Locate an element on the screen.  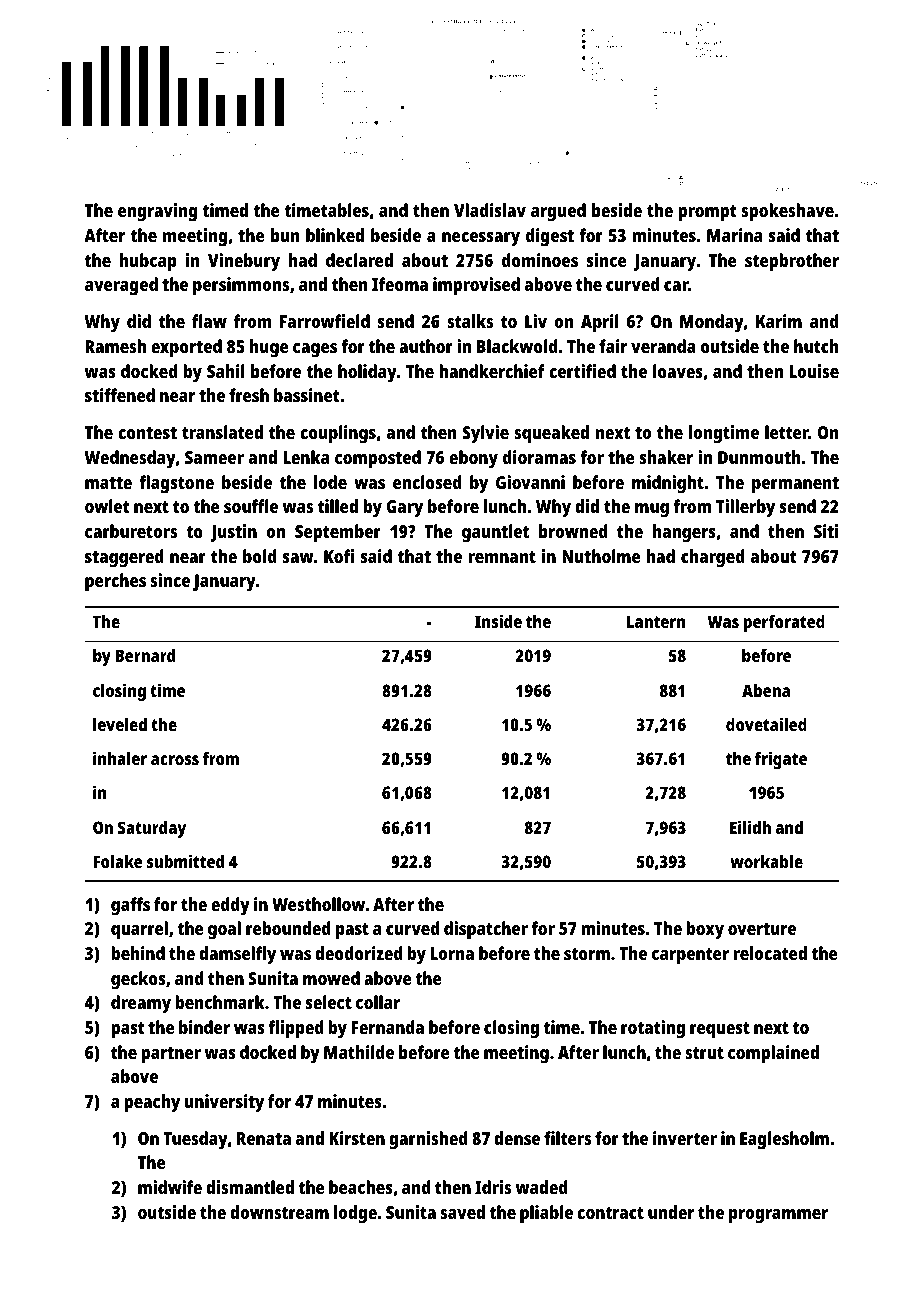
bold is located at coordinates (260, 556).
